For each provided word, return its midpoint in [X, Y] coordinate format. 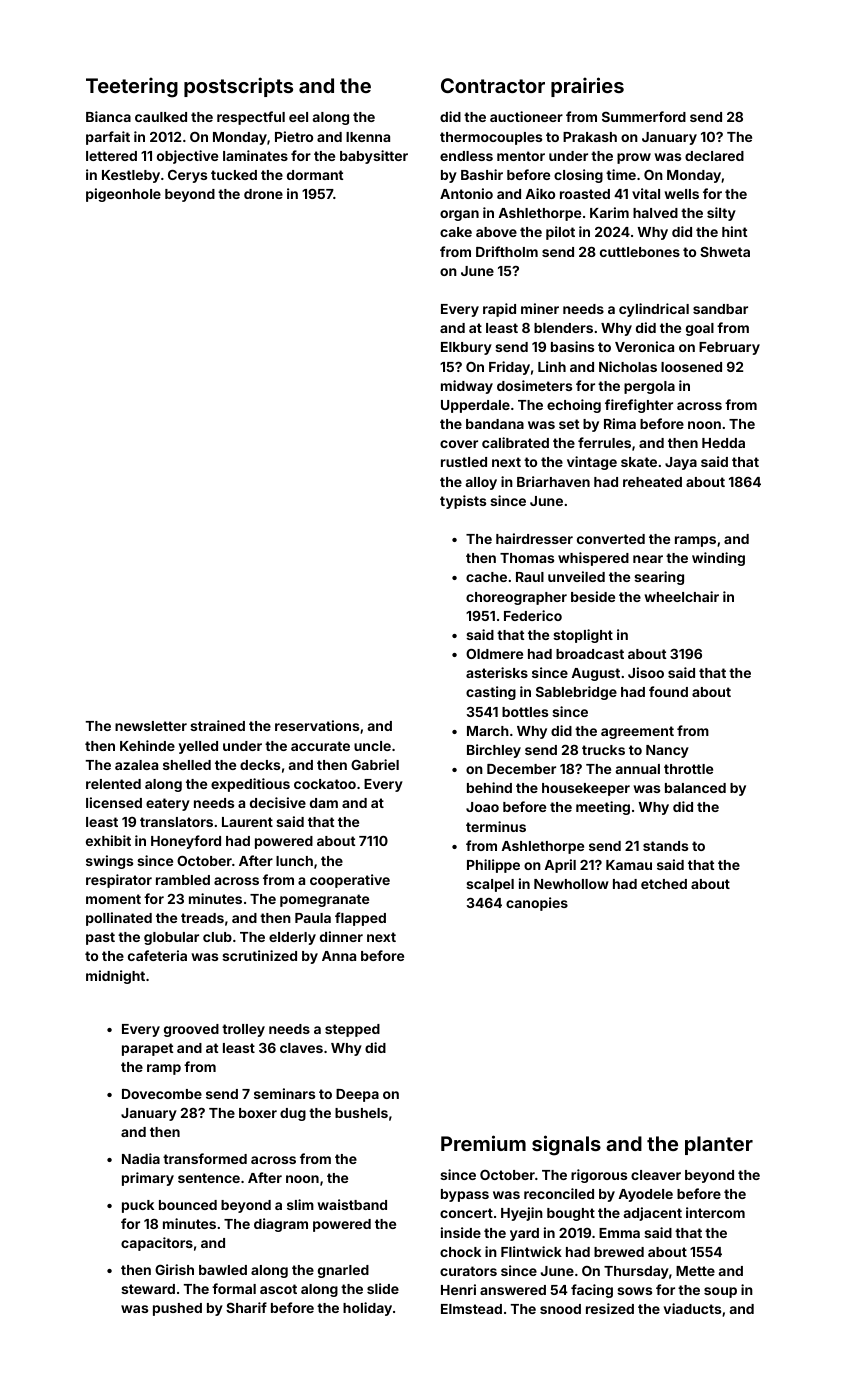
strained [217, 725]
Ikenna [368, 137]
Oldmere [494, 654]
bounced [188, 1205]
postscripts [238, 87]
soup [720, 1292]
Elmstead [471, 1309]
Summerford [644, 116]
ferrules [604, 442]
